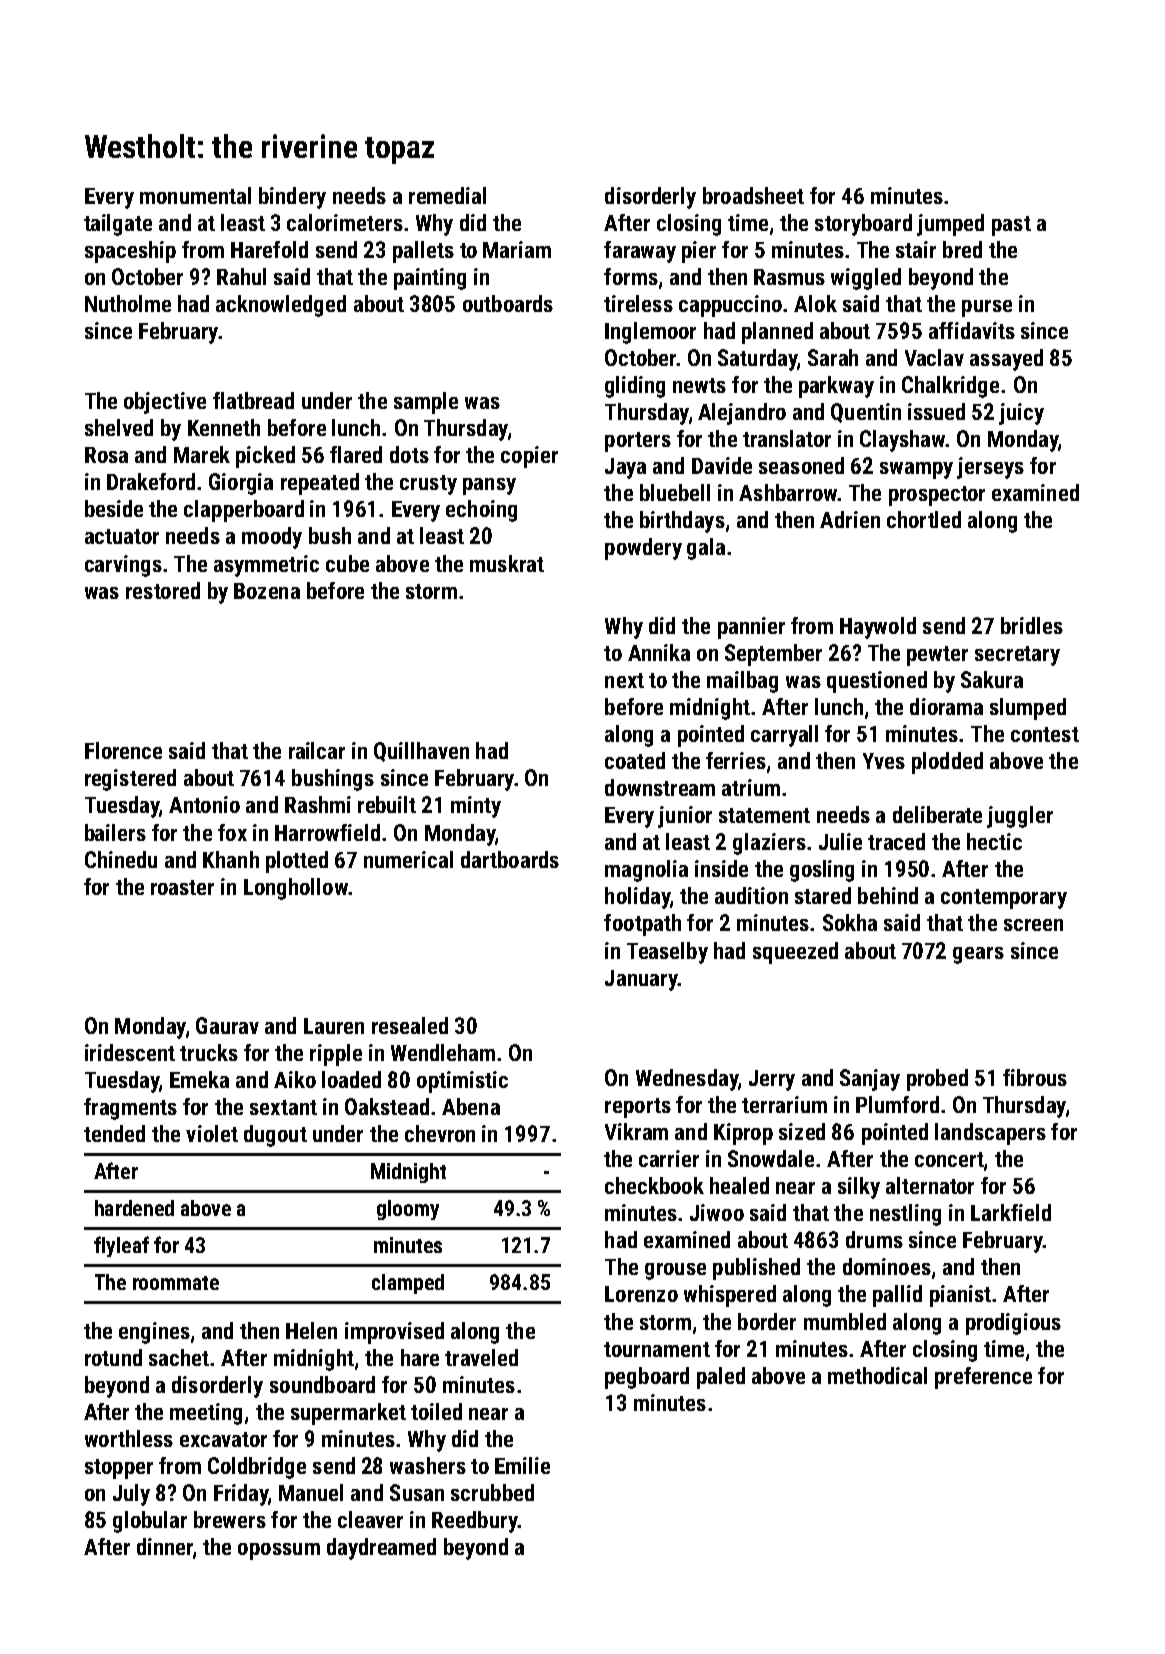  What do you see at coordinates (1013, 1324) in the image?
I see `prodigious` at bounding box center [1013, 1324].
